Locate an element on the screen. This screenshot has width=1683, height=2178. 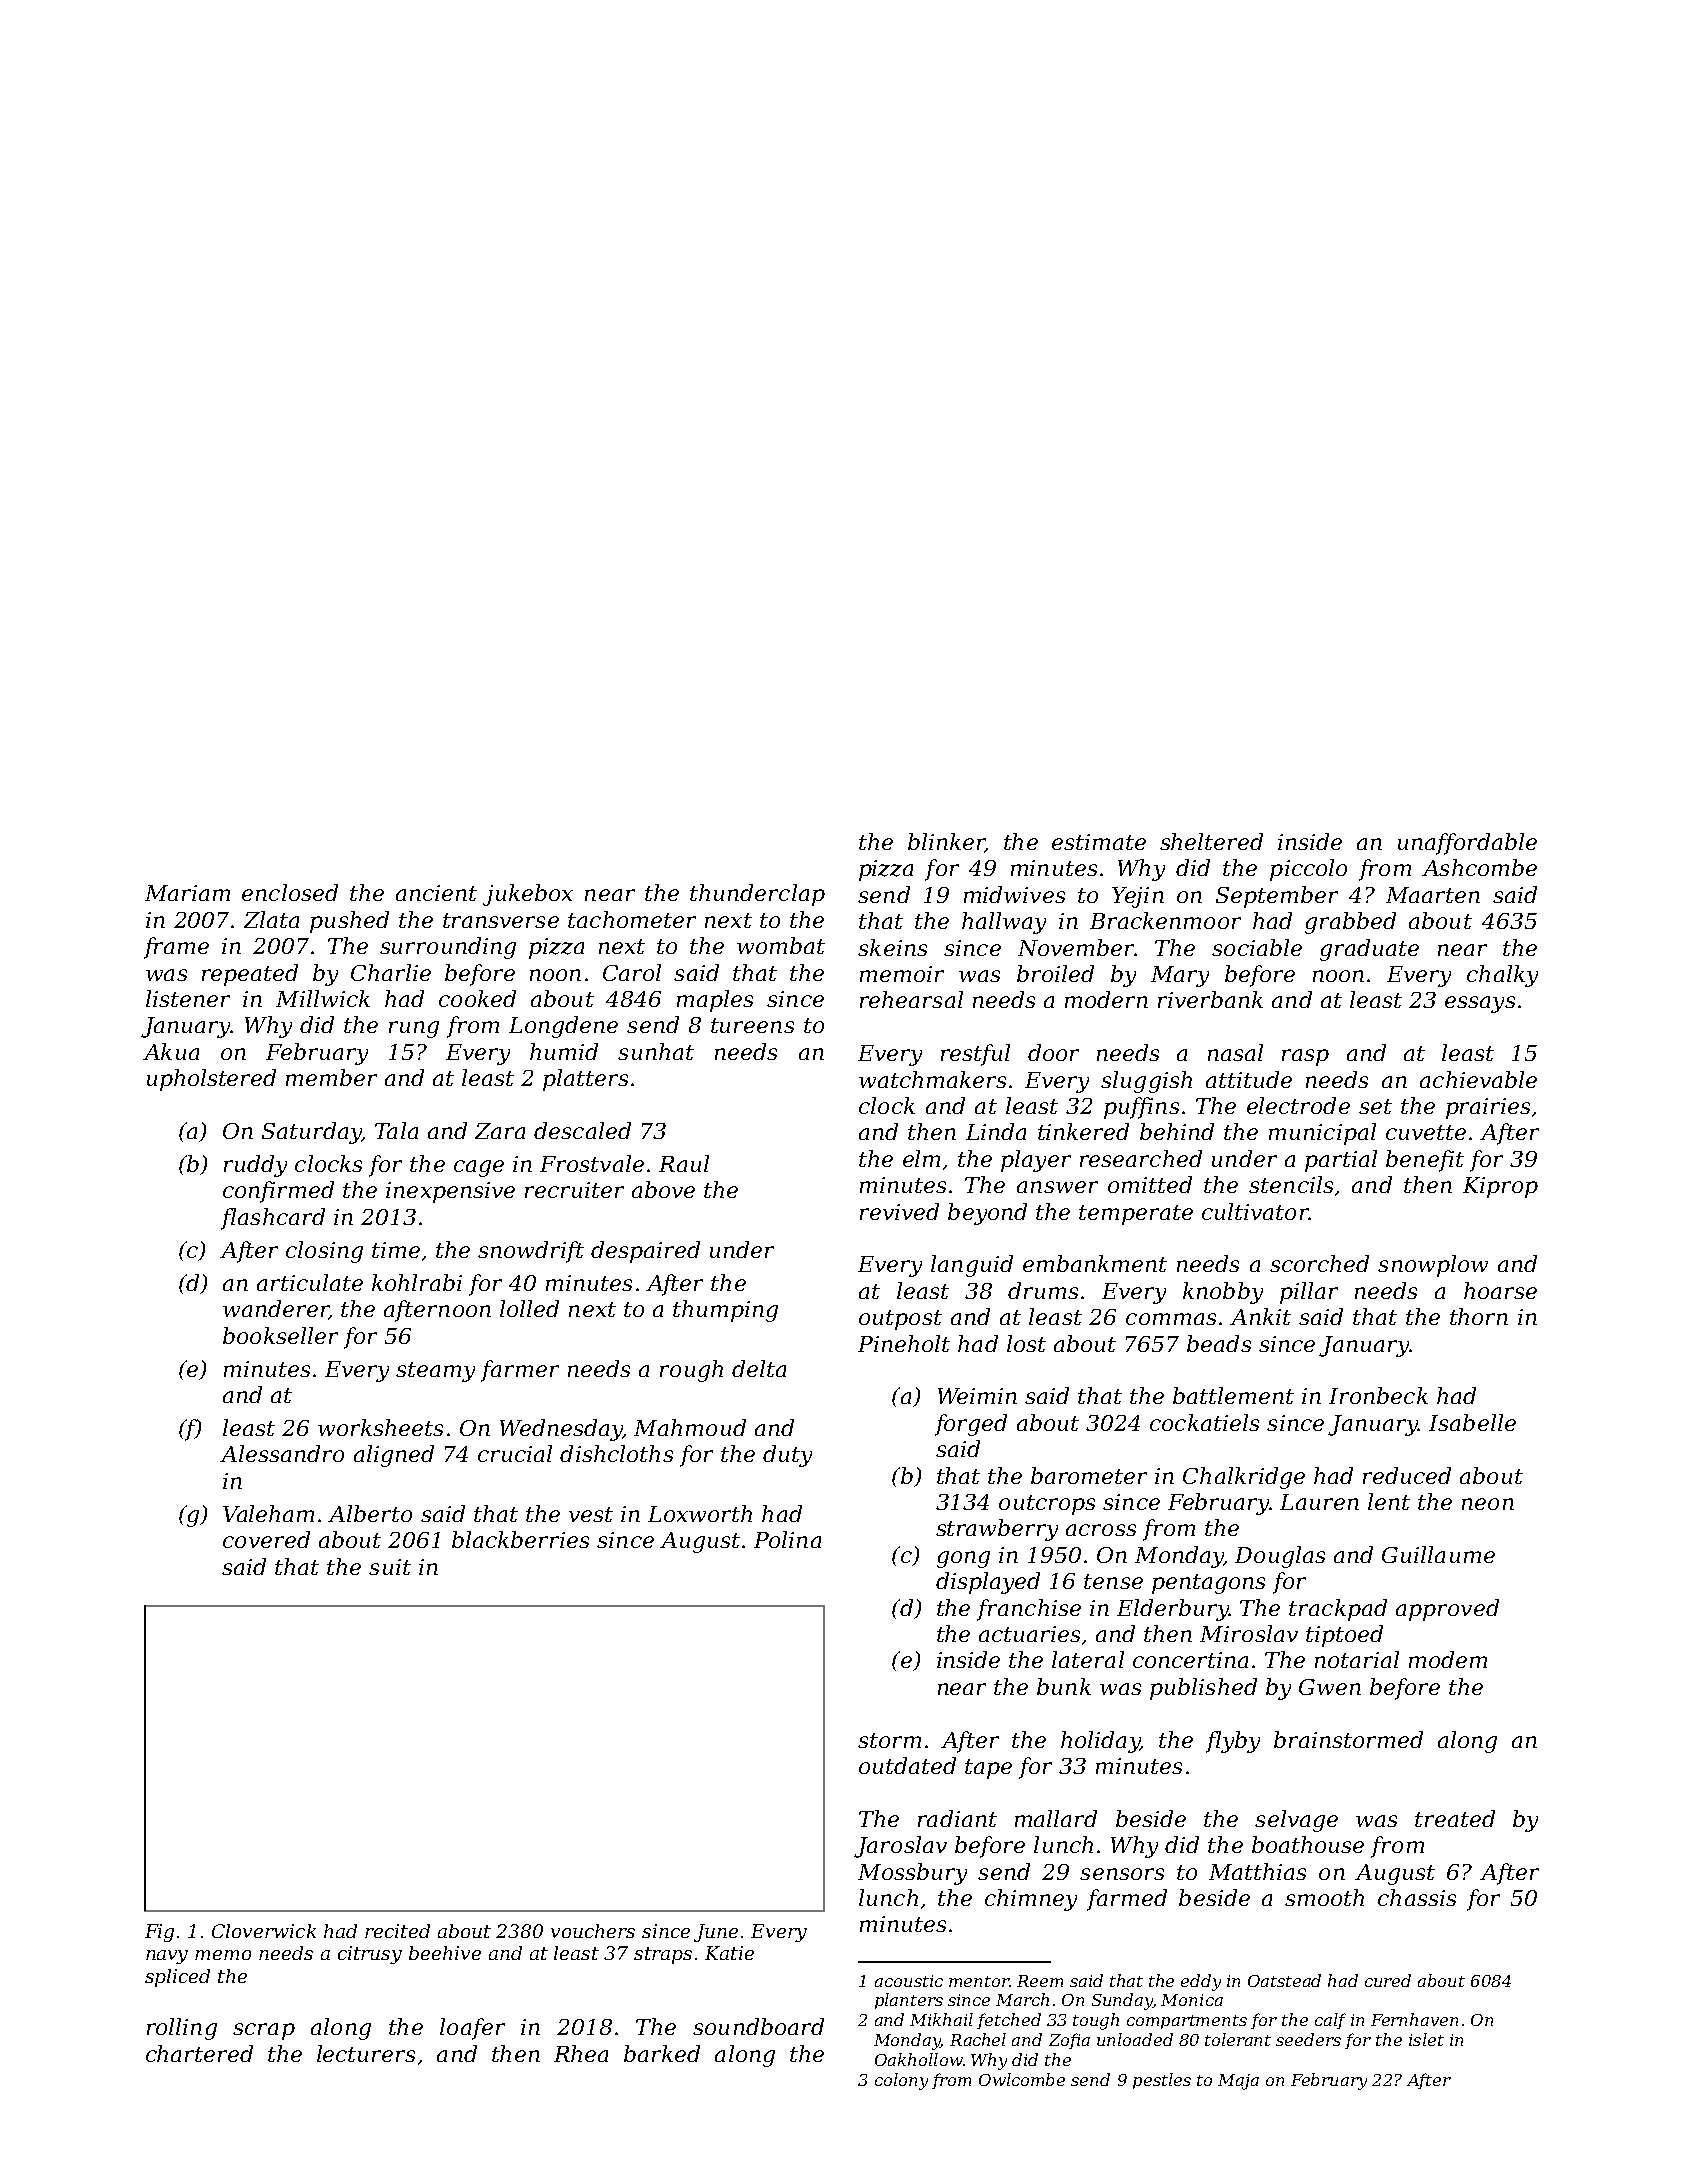
essays is located at coordinates (1480, 1004).
